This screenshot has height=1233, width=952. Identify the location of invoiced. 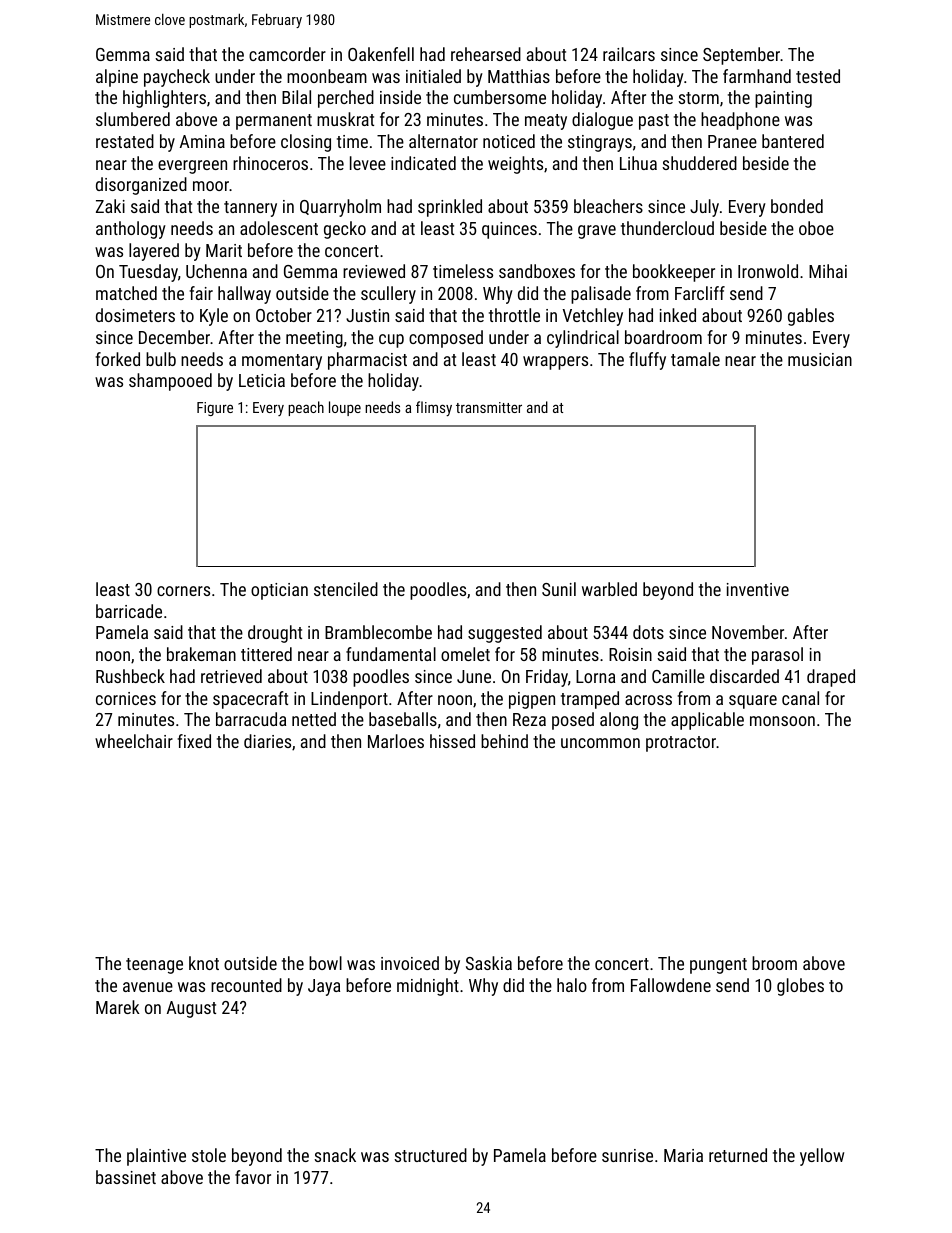
(410, 963).
